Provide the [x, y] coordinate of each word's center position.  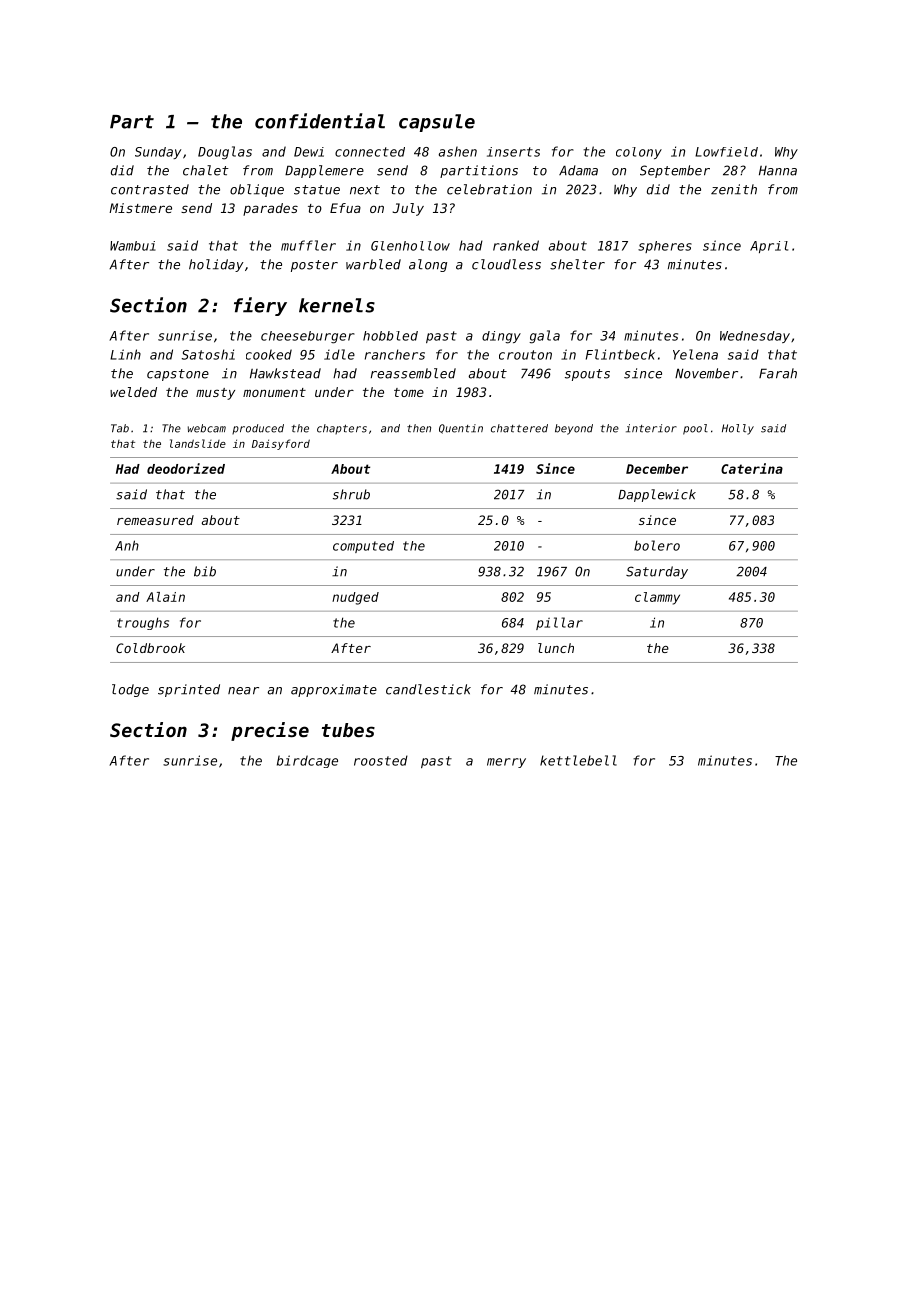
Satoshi [208, 354]
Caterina [752, 468]
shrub [351, 494]
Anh [127, 545]
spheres [665, 247]
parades [270, 209]
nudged [355, 598]
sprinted [189, 690]
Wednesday [755, 337]
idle [339, 354]
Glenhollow [410, 246]
